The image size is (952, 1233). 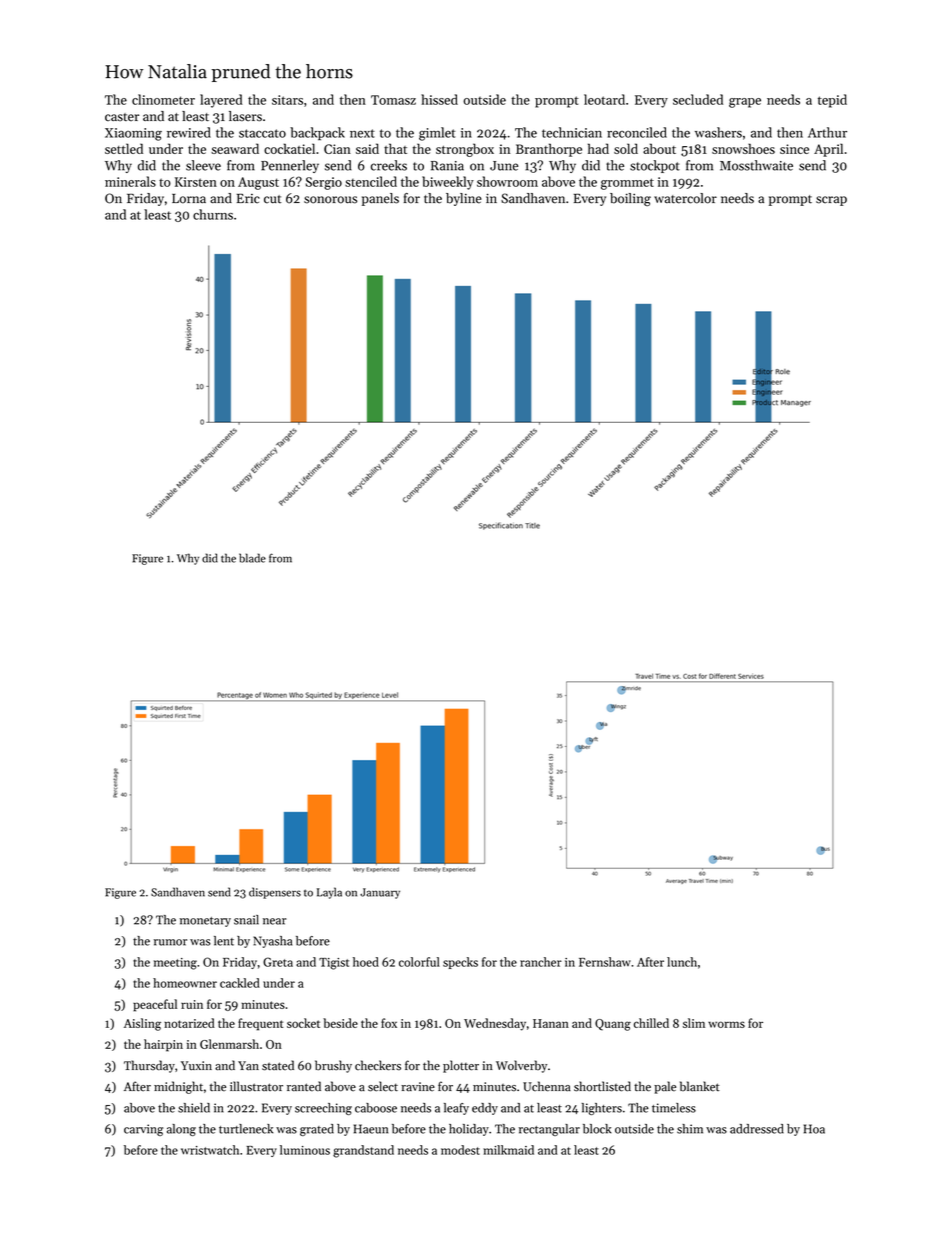 I want to click on rancher, so click(x=541, y=962).
